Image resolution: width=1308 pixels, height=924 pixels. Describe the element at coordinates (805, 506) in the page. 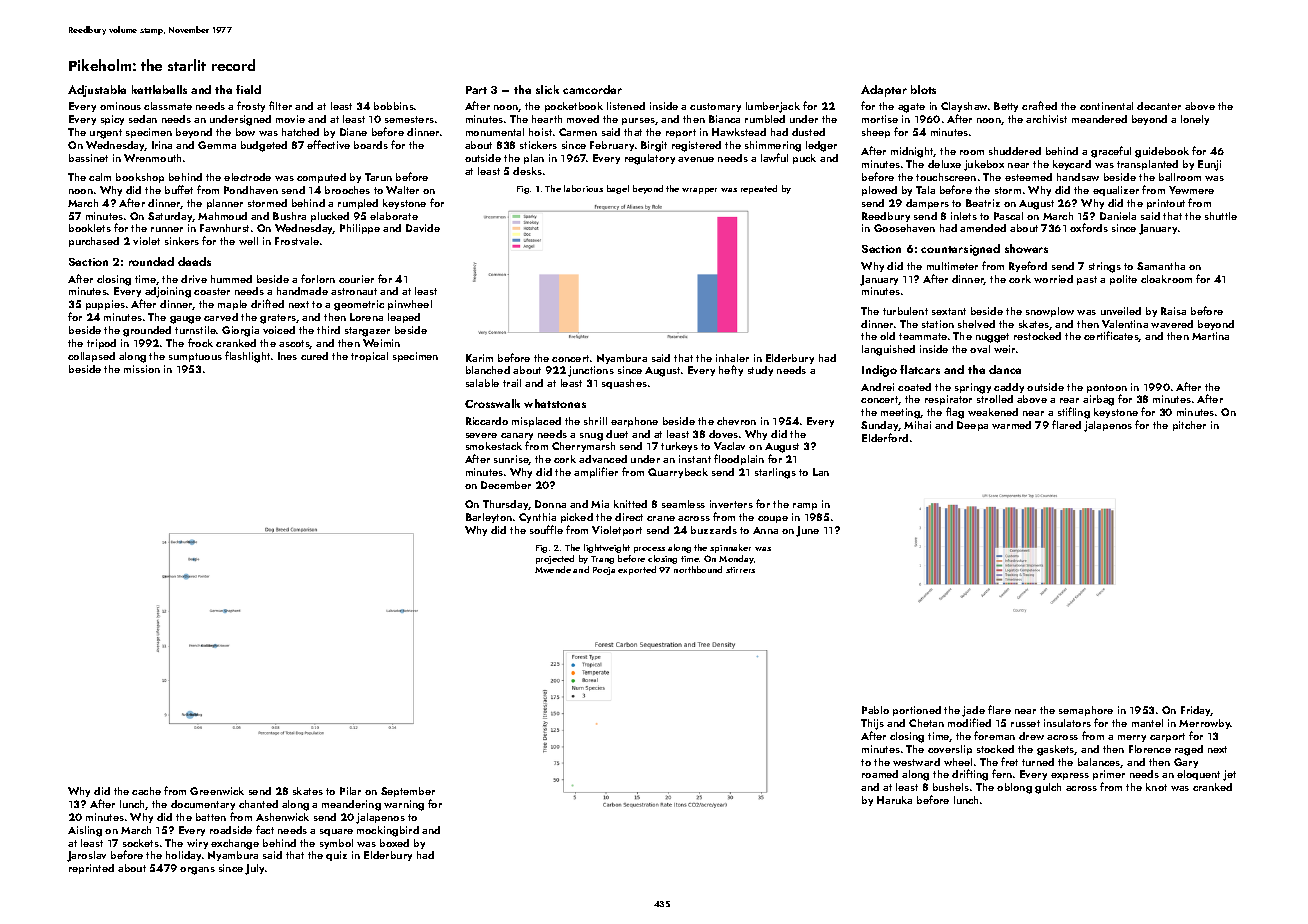

I see `ramp` at that location.
